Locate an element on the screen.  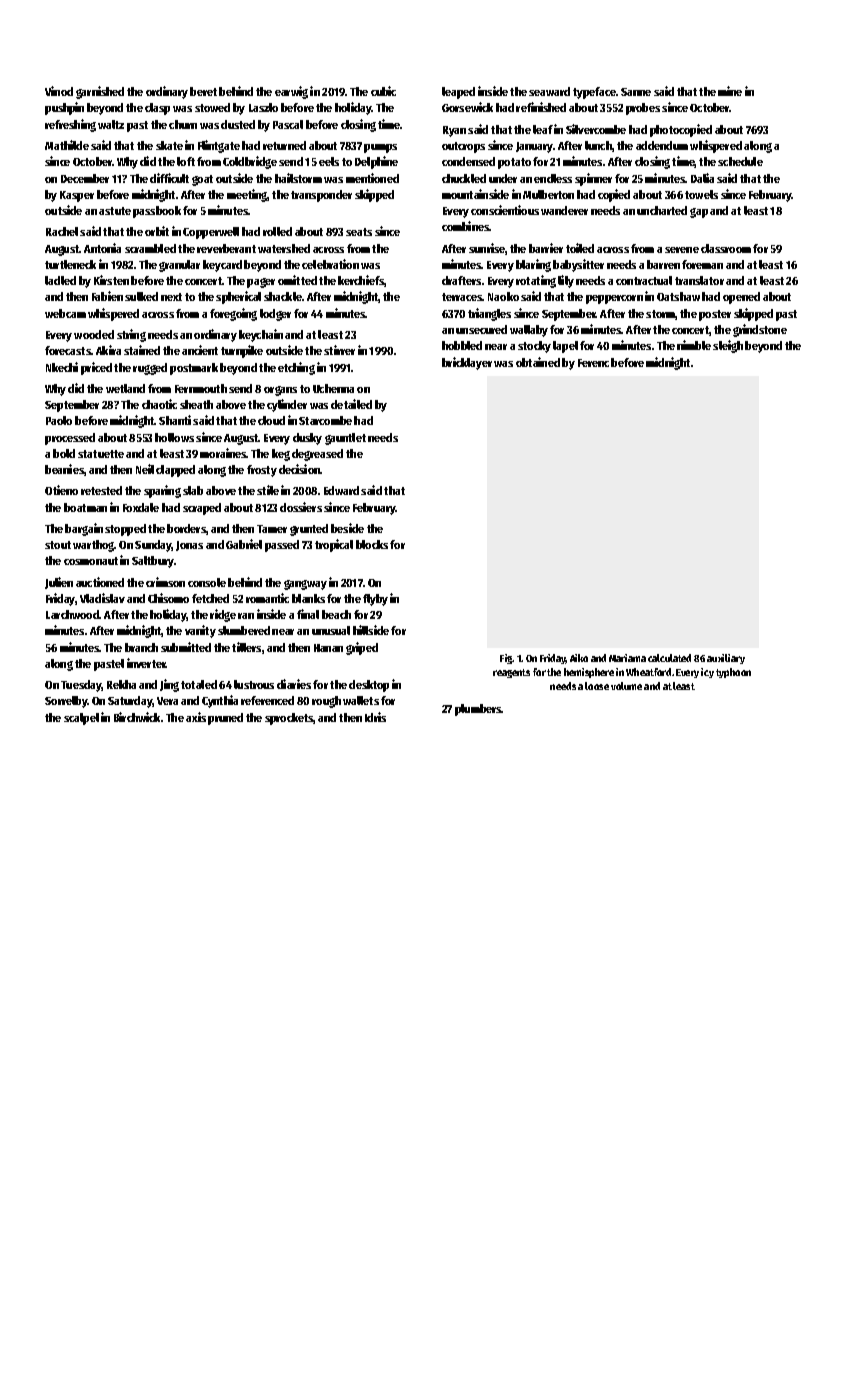
sleigh is located at coordinates (728, 346).
